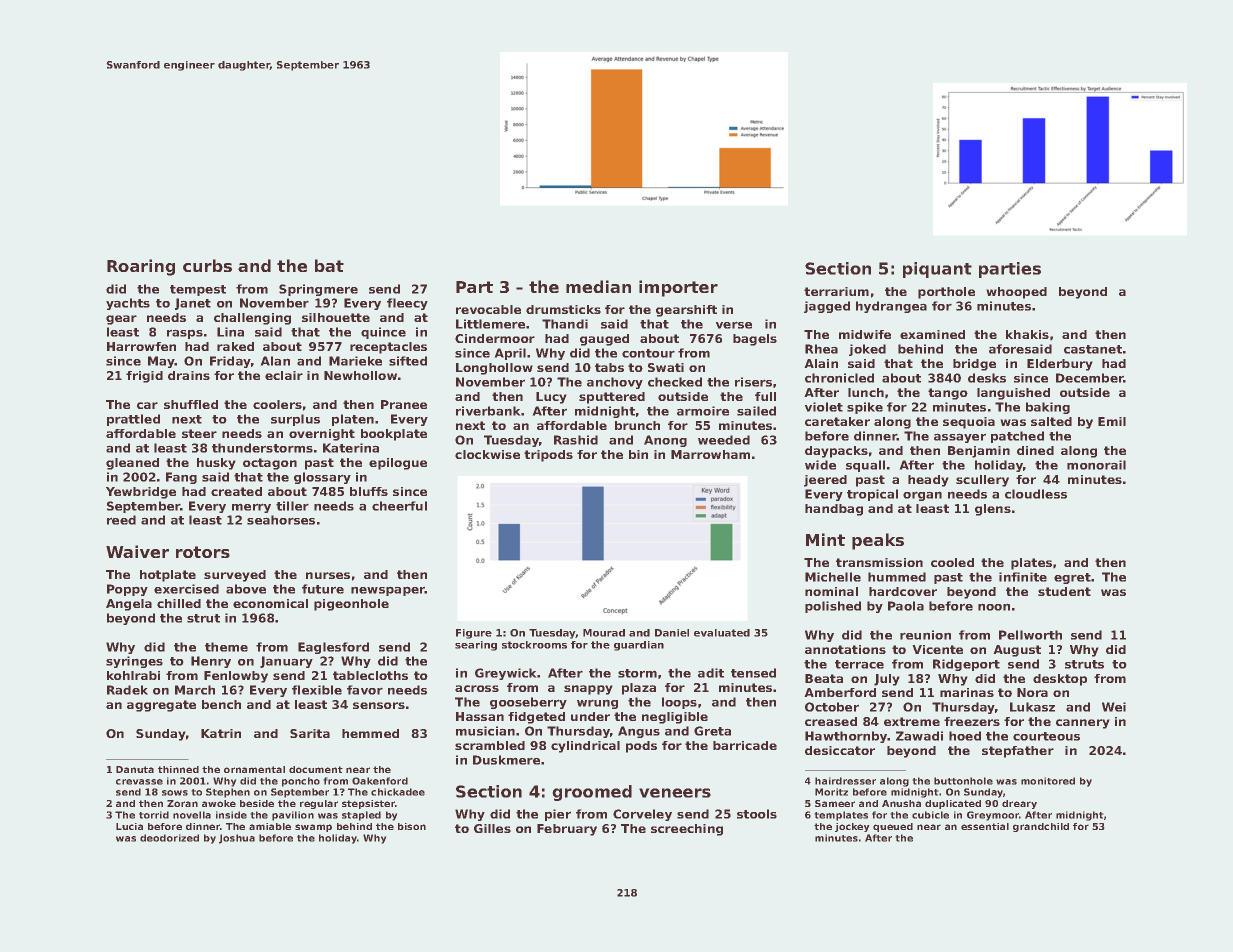  Describe the element at coordinates (506, 760) in the screenshot. I see `Duskmere` at that location.
